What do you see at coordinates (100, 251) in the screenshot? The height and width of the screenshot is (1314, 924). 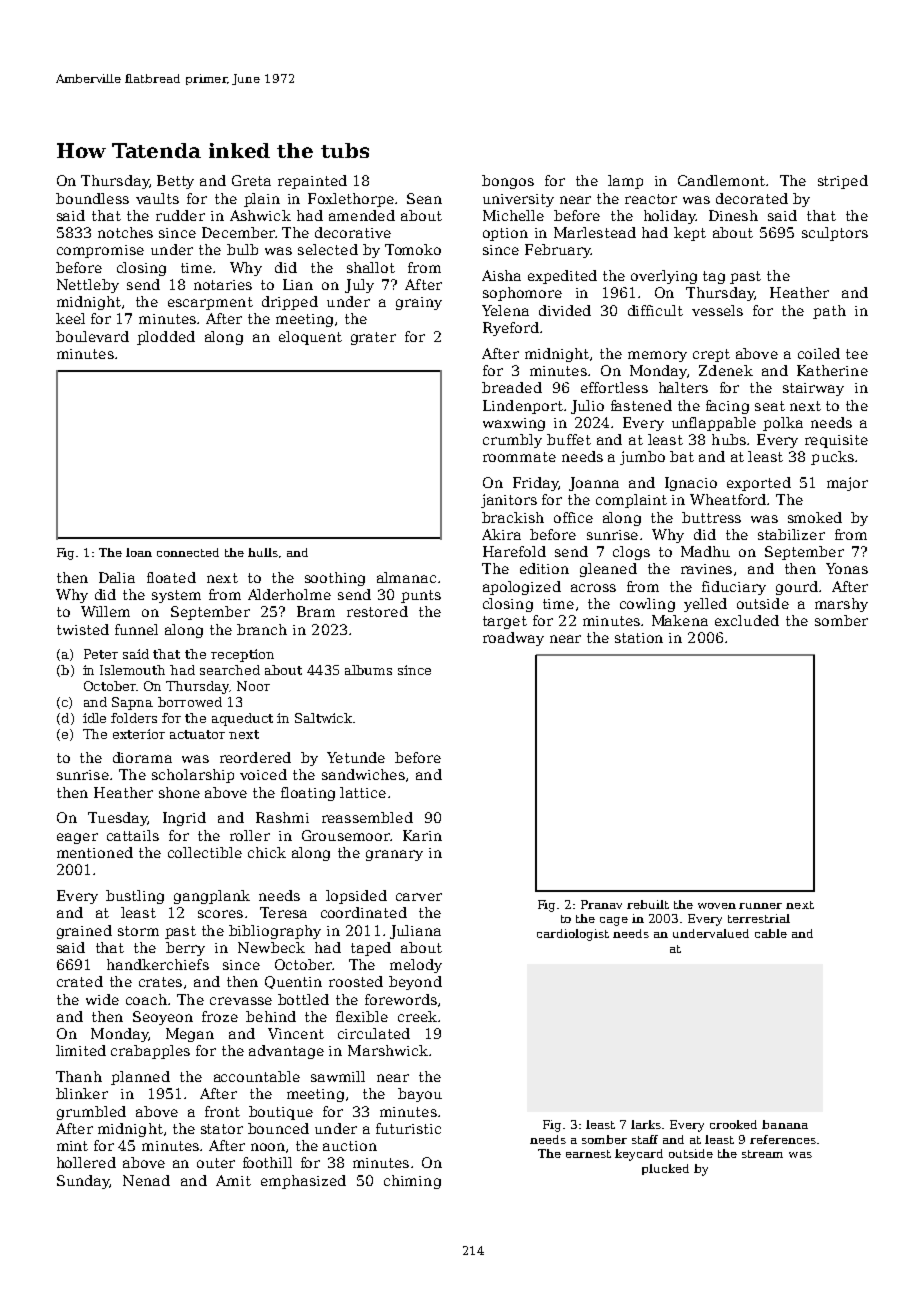 I see `compromise` at bounding box center [100, 251].
